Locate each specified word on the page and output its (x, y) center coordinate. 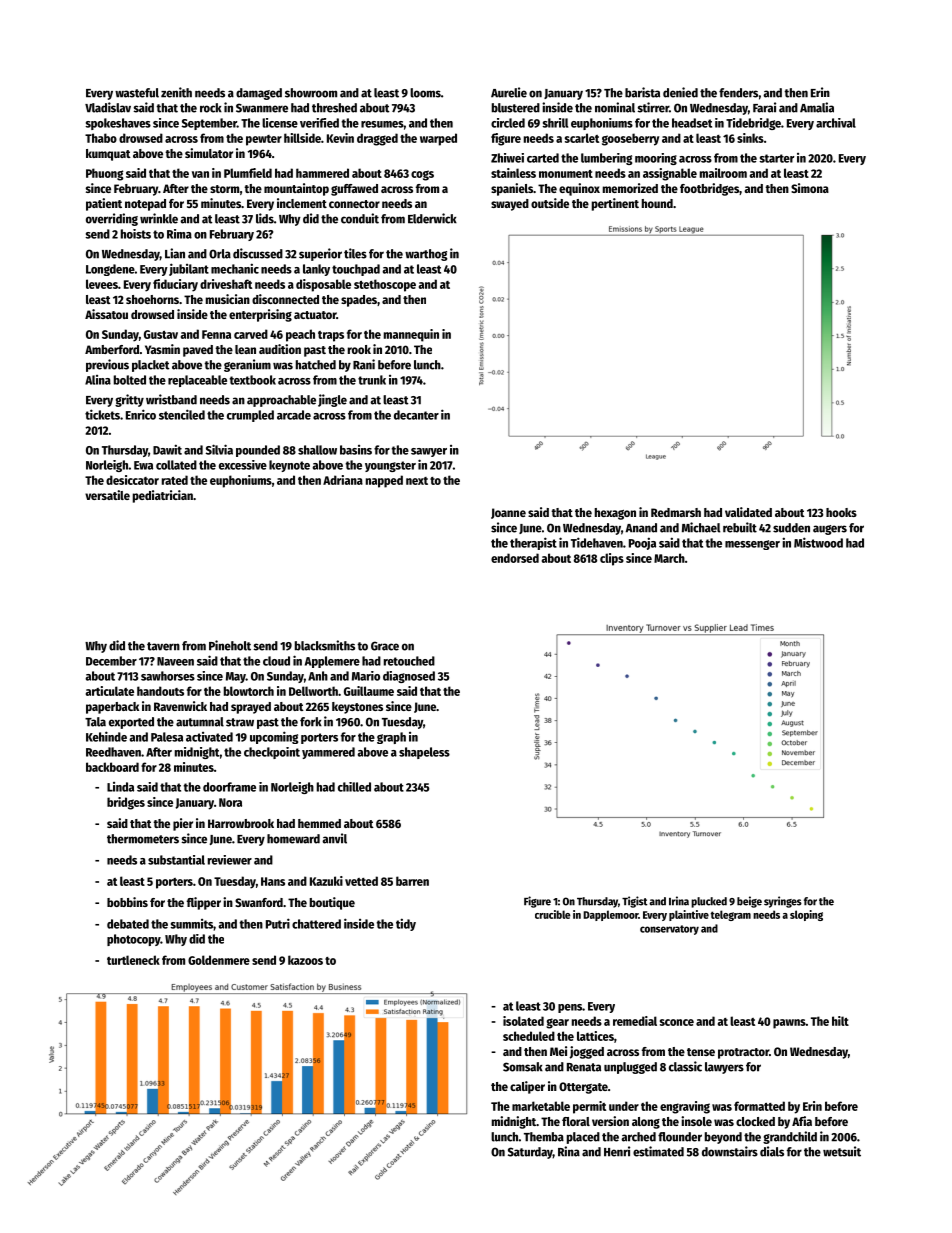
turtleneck (133, 960)
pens (570, 1008)
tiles (355, 253)
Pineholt (230, 645)
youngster (390, 466)
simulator (209, 153)
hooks (841, 512)
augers (830, 530)
